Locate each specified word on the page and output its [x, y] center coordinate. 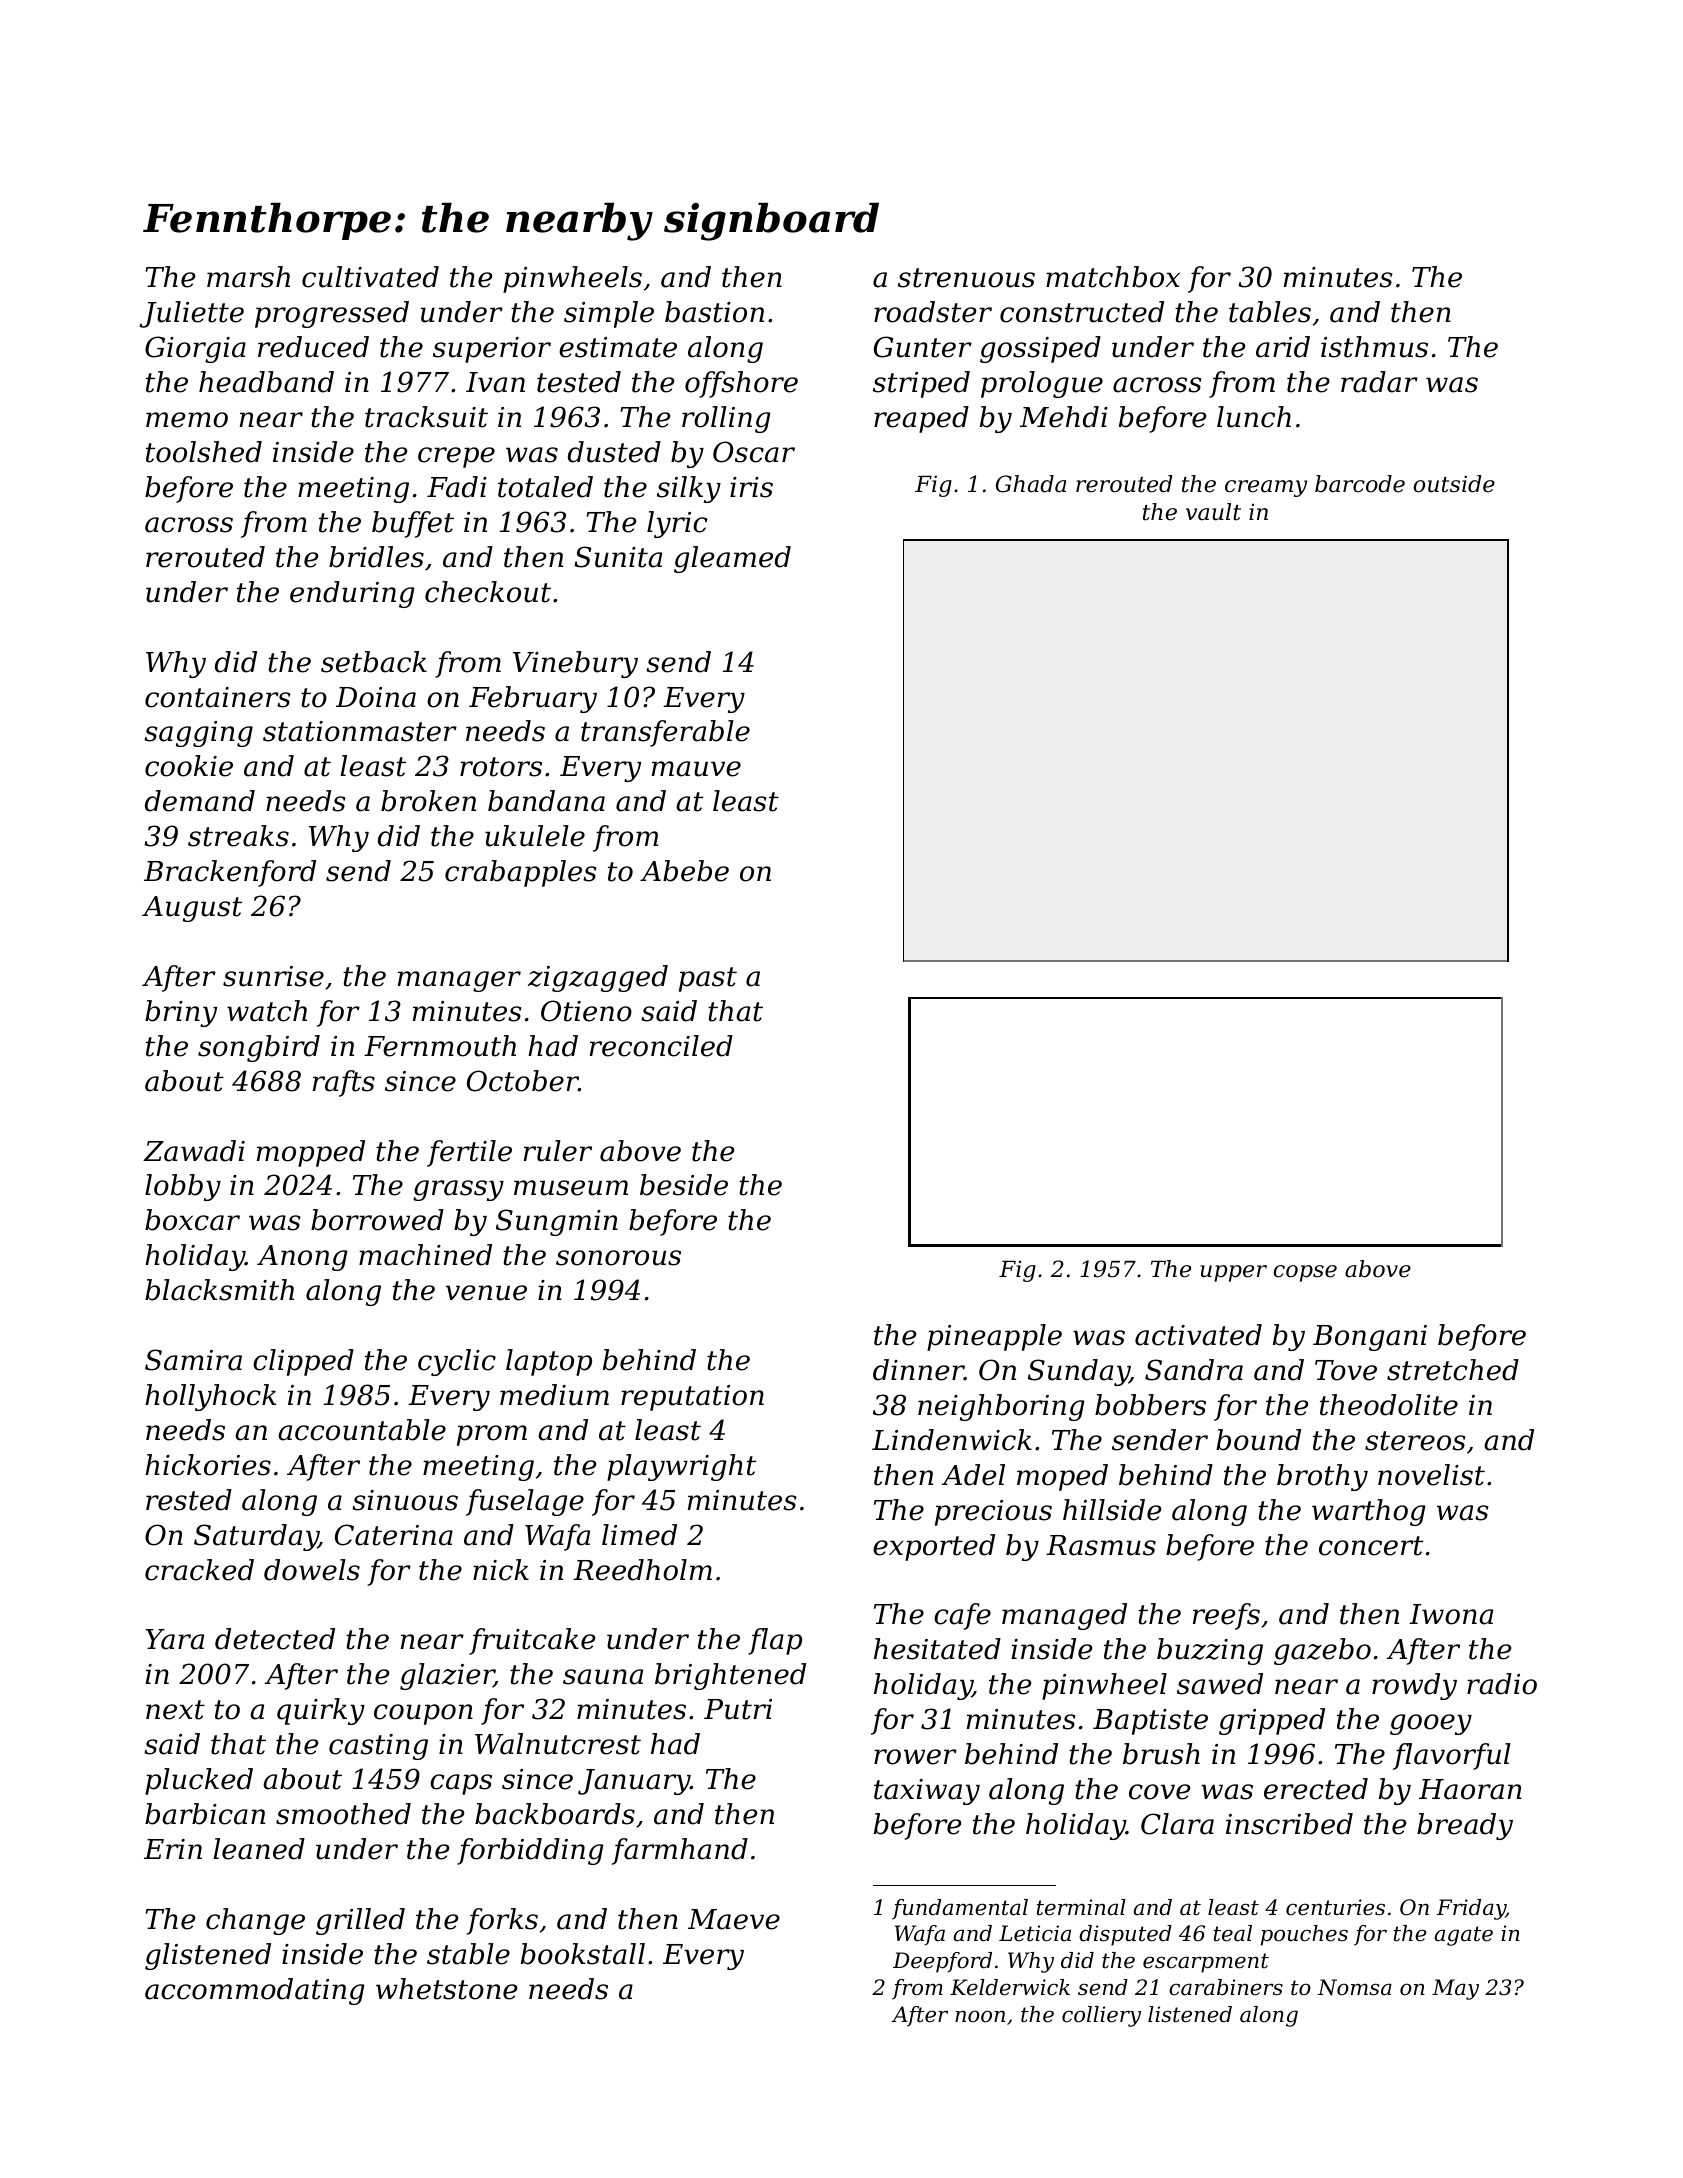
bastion [714, 312]
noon [980, 2016]
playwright [681, 1467]
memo [187, 420]
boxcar [192, 1220]
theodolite [1389, 1405]
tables [1270, 312]
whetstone [446, 1989]
